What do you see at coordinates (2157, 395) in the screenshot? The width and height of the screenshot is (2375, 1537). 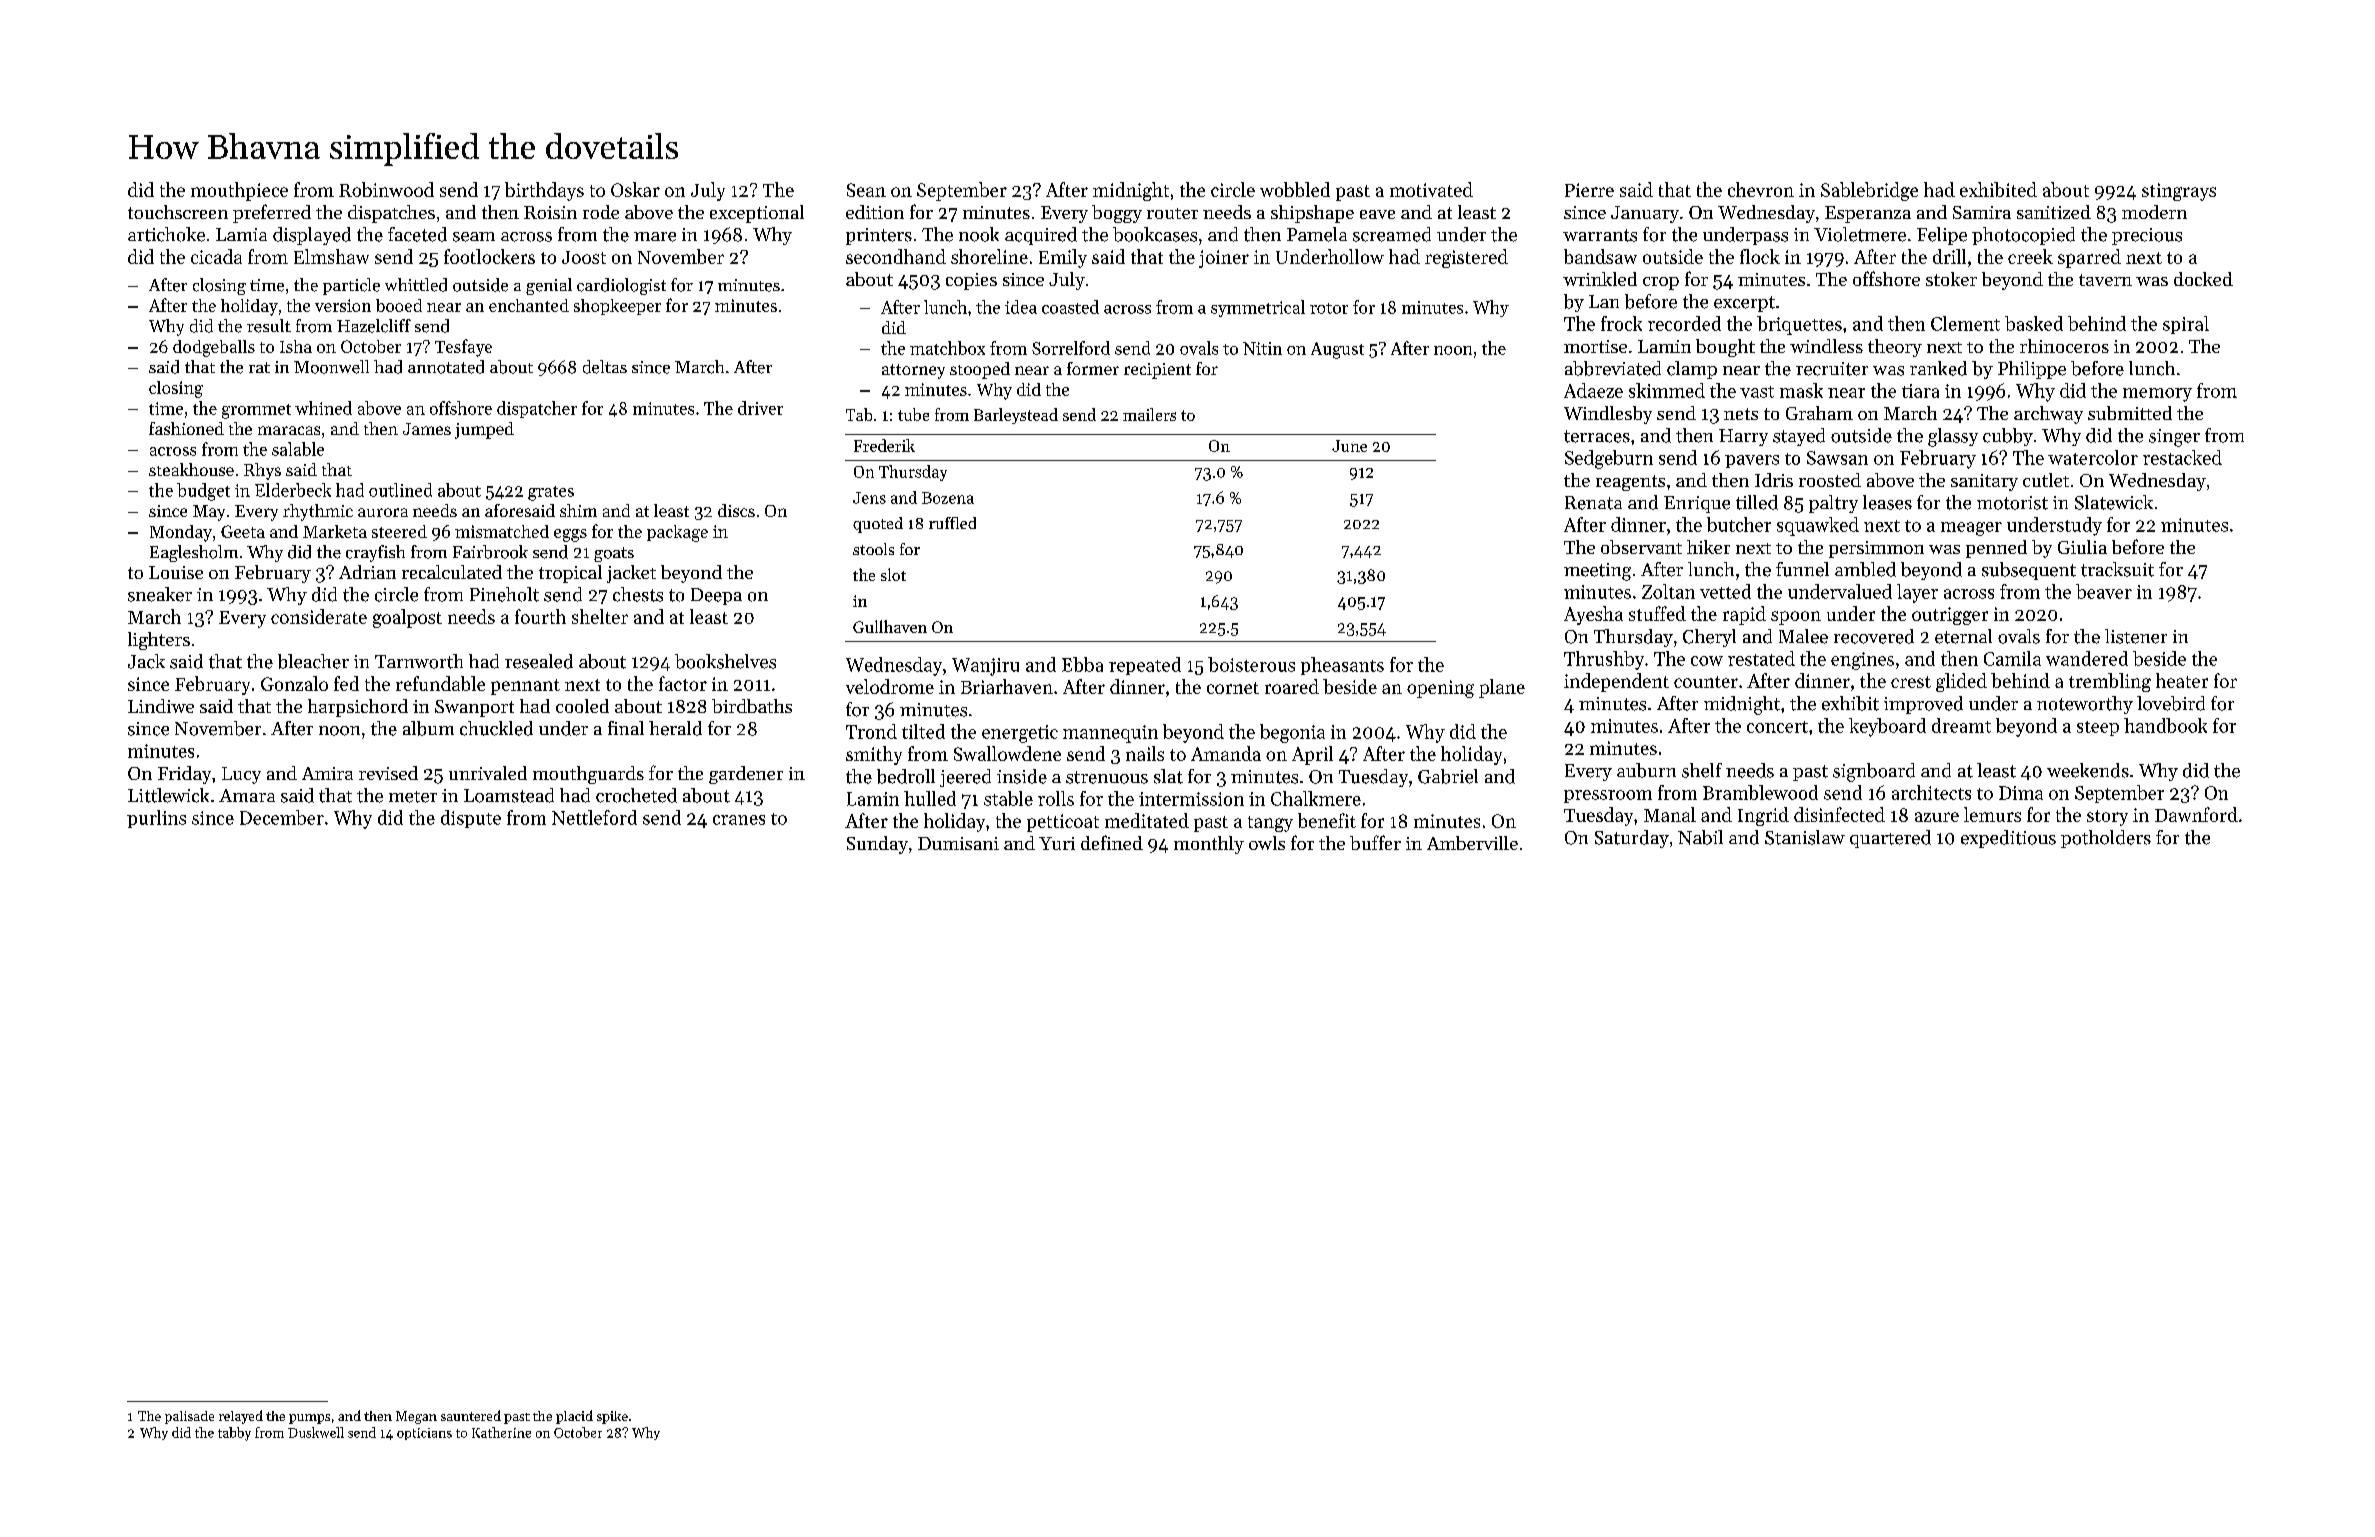 I see `memory` at bounding box center [2157, 395].
